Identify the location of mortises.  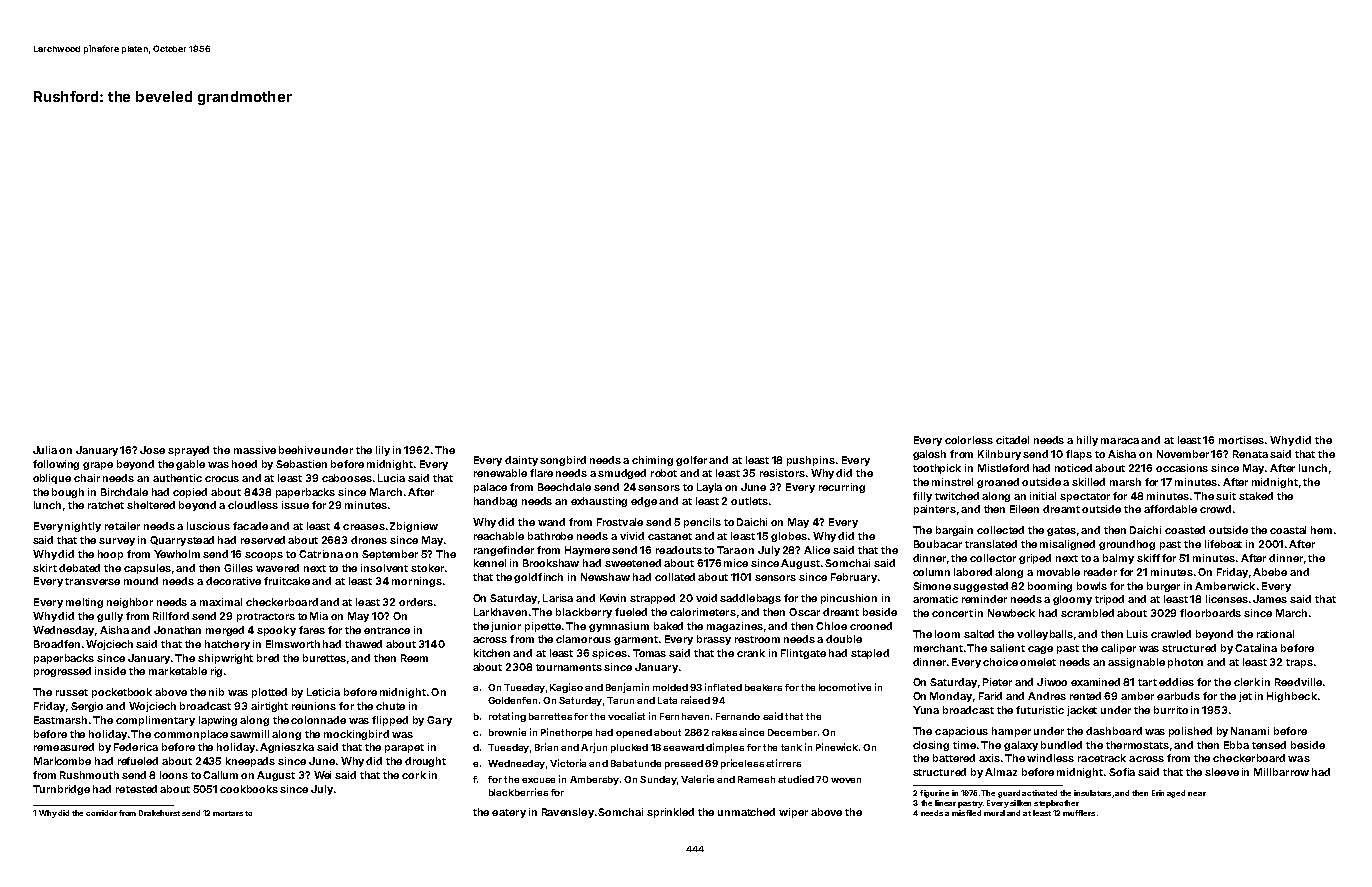
(1241, 440).
